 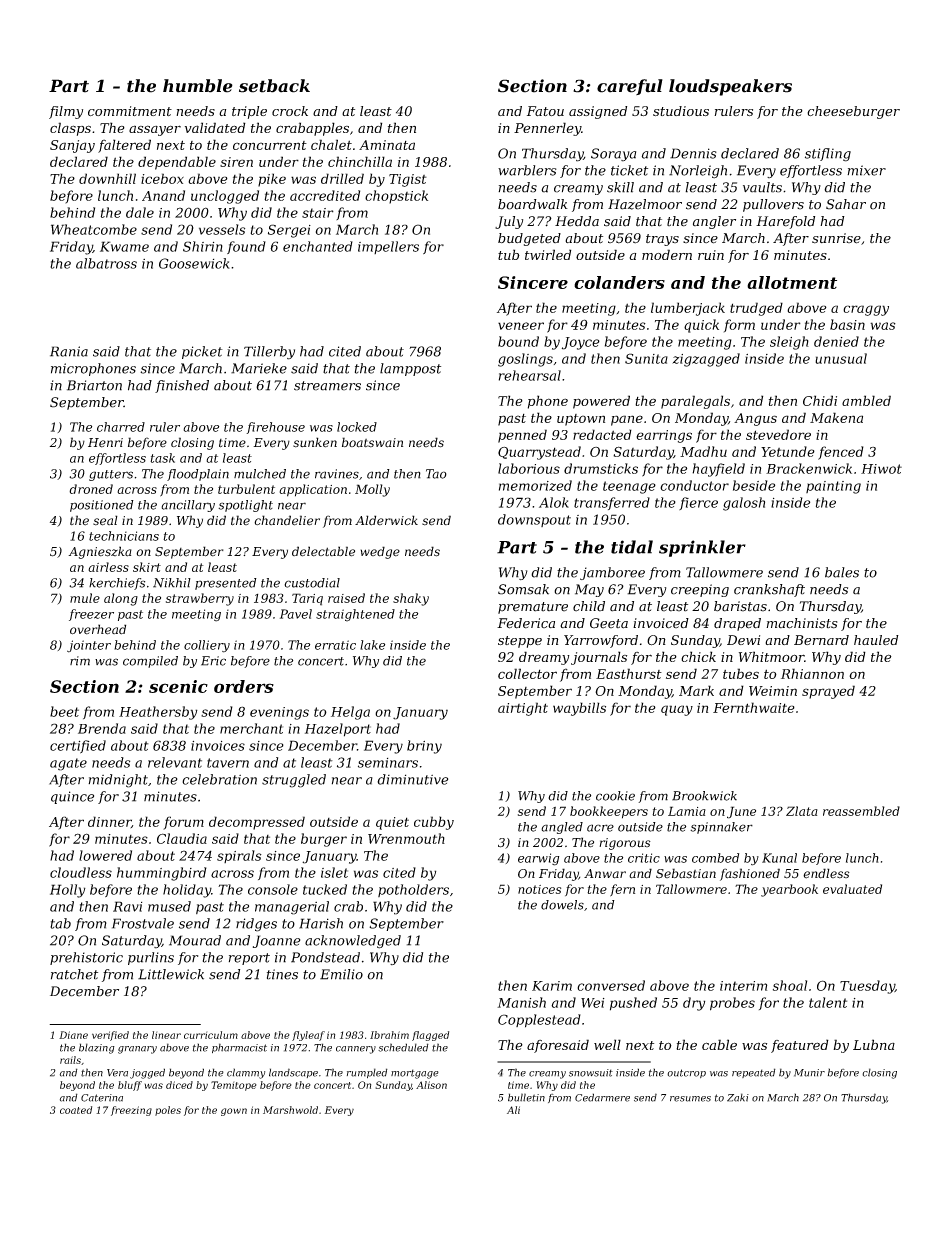 What do you see at coordinates (73, 1035) in the document?
I see `Diane` at bounding box center [73, 1035].
